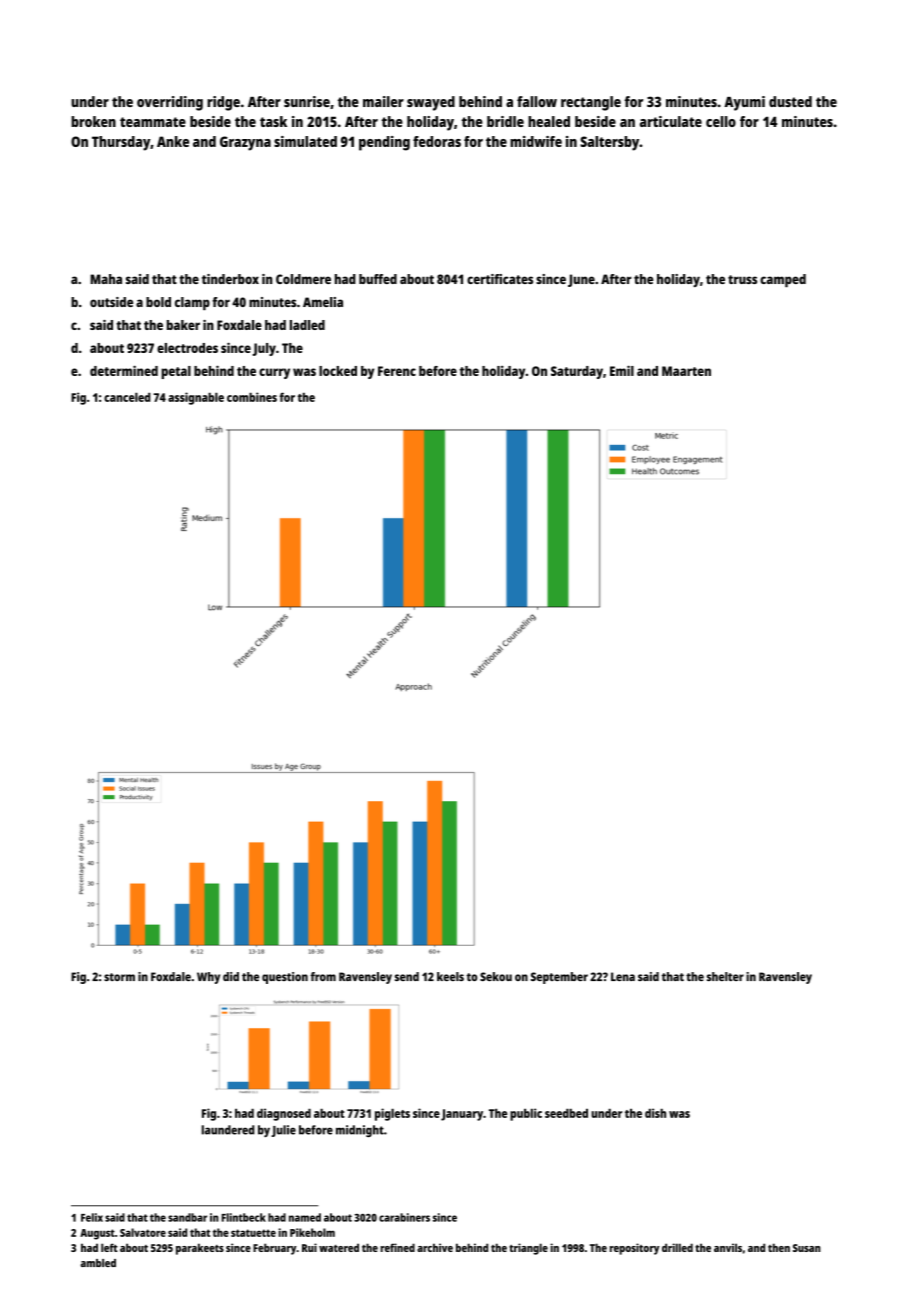  Describe the element at coordinates (407, 976) in the image. I see `send` at that location.
